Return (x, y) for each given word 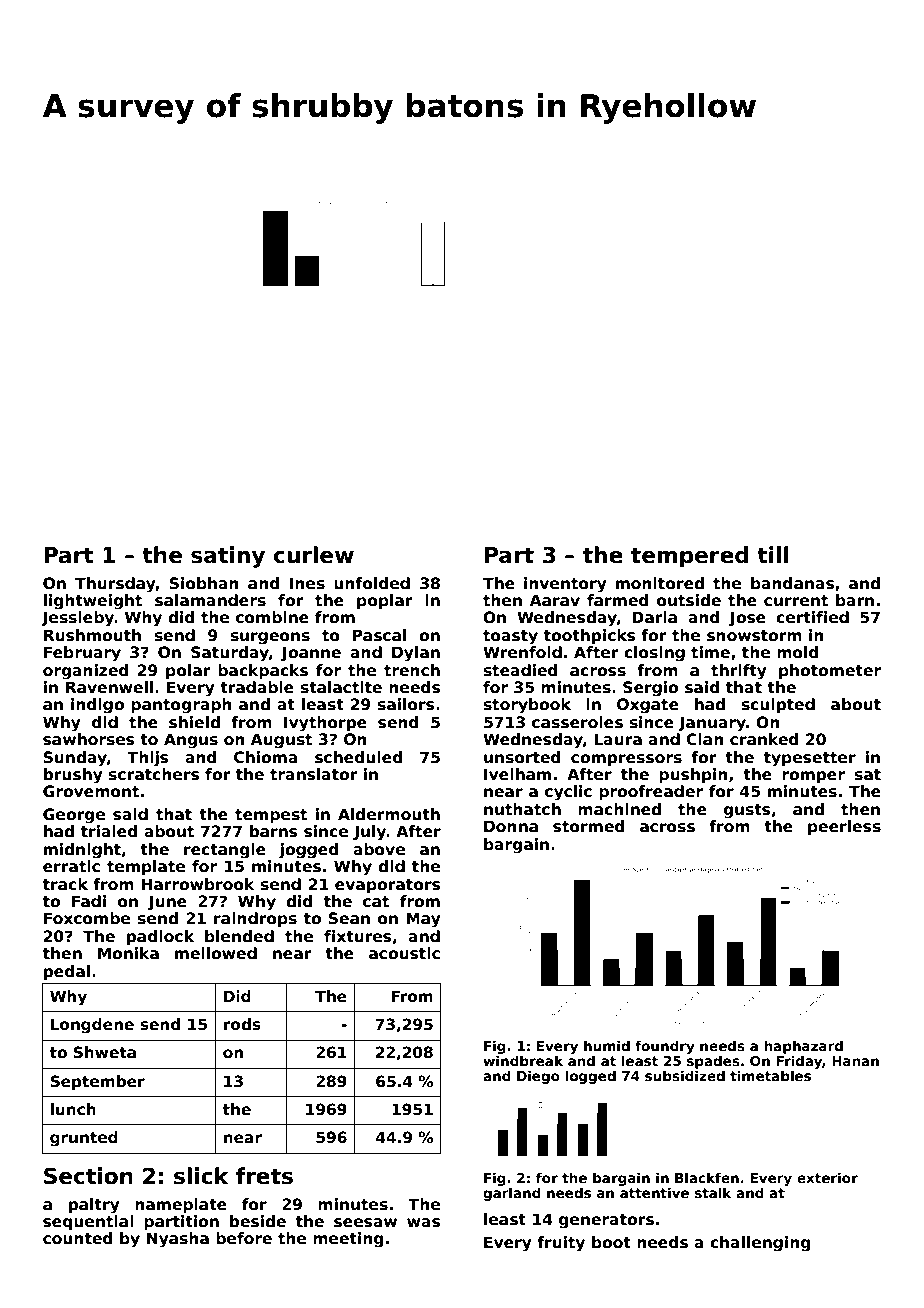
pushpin (693, 775)
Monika (128, 953)
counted (77, 1238)
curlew (314, 555)
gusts (746, 811)
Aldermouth (389, 814)
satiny (228, 557)
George (74, 816)
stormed (588, 826)
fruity (561, 1244)
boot (611, 1242)
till (773, 554)
